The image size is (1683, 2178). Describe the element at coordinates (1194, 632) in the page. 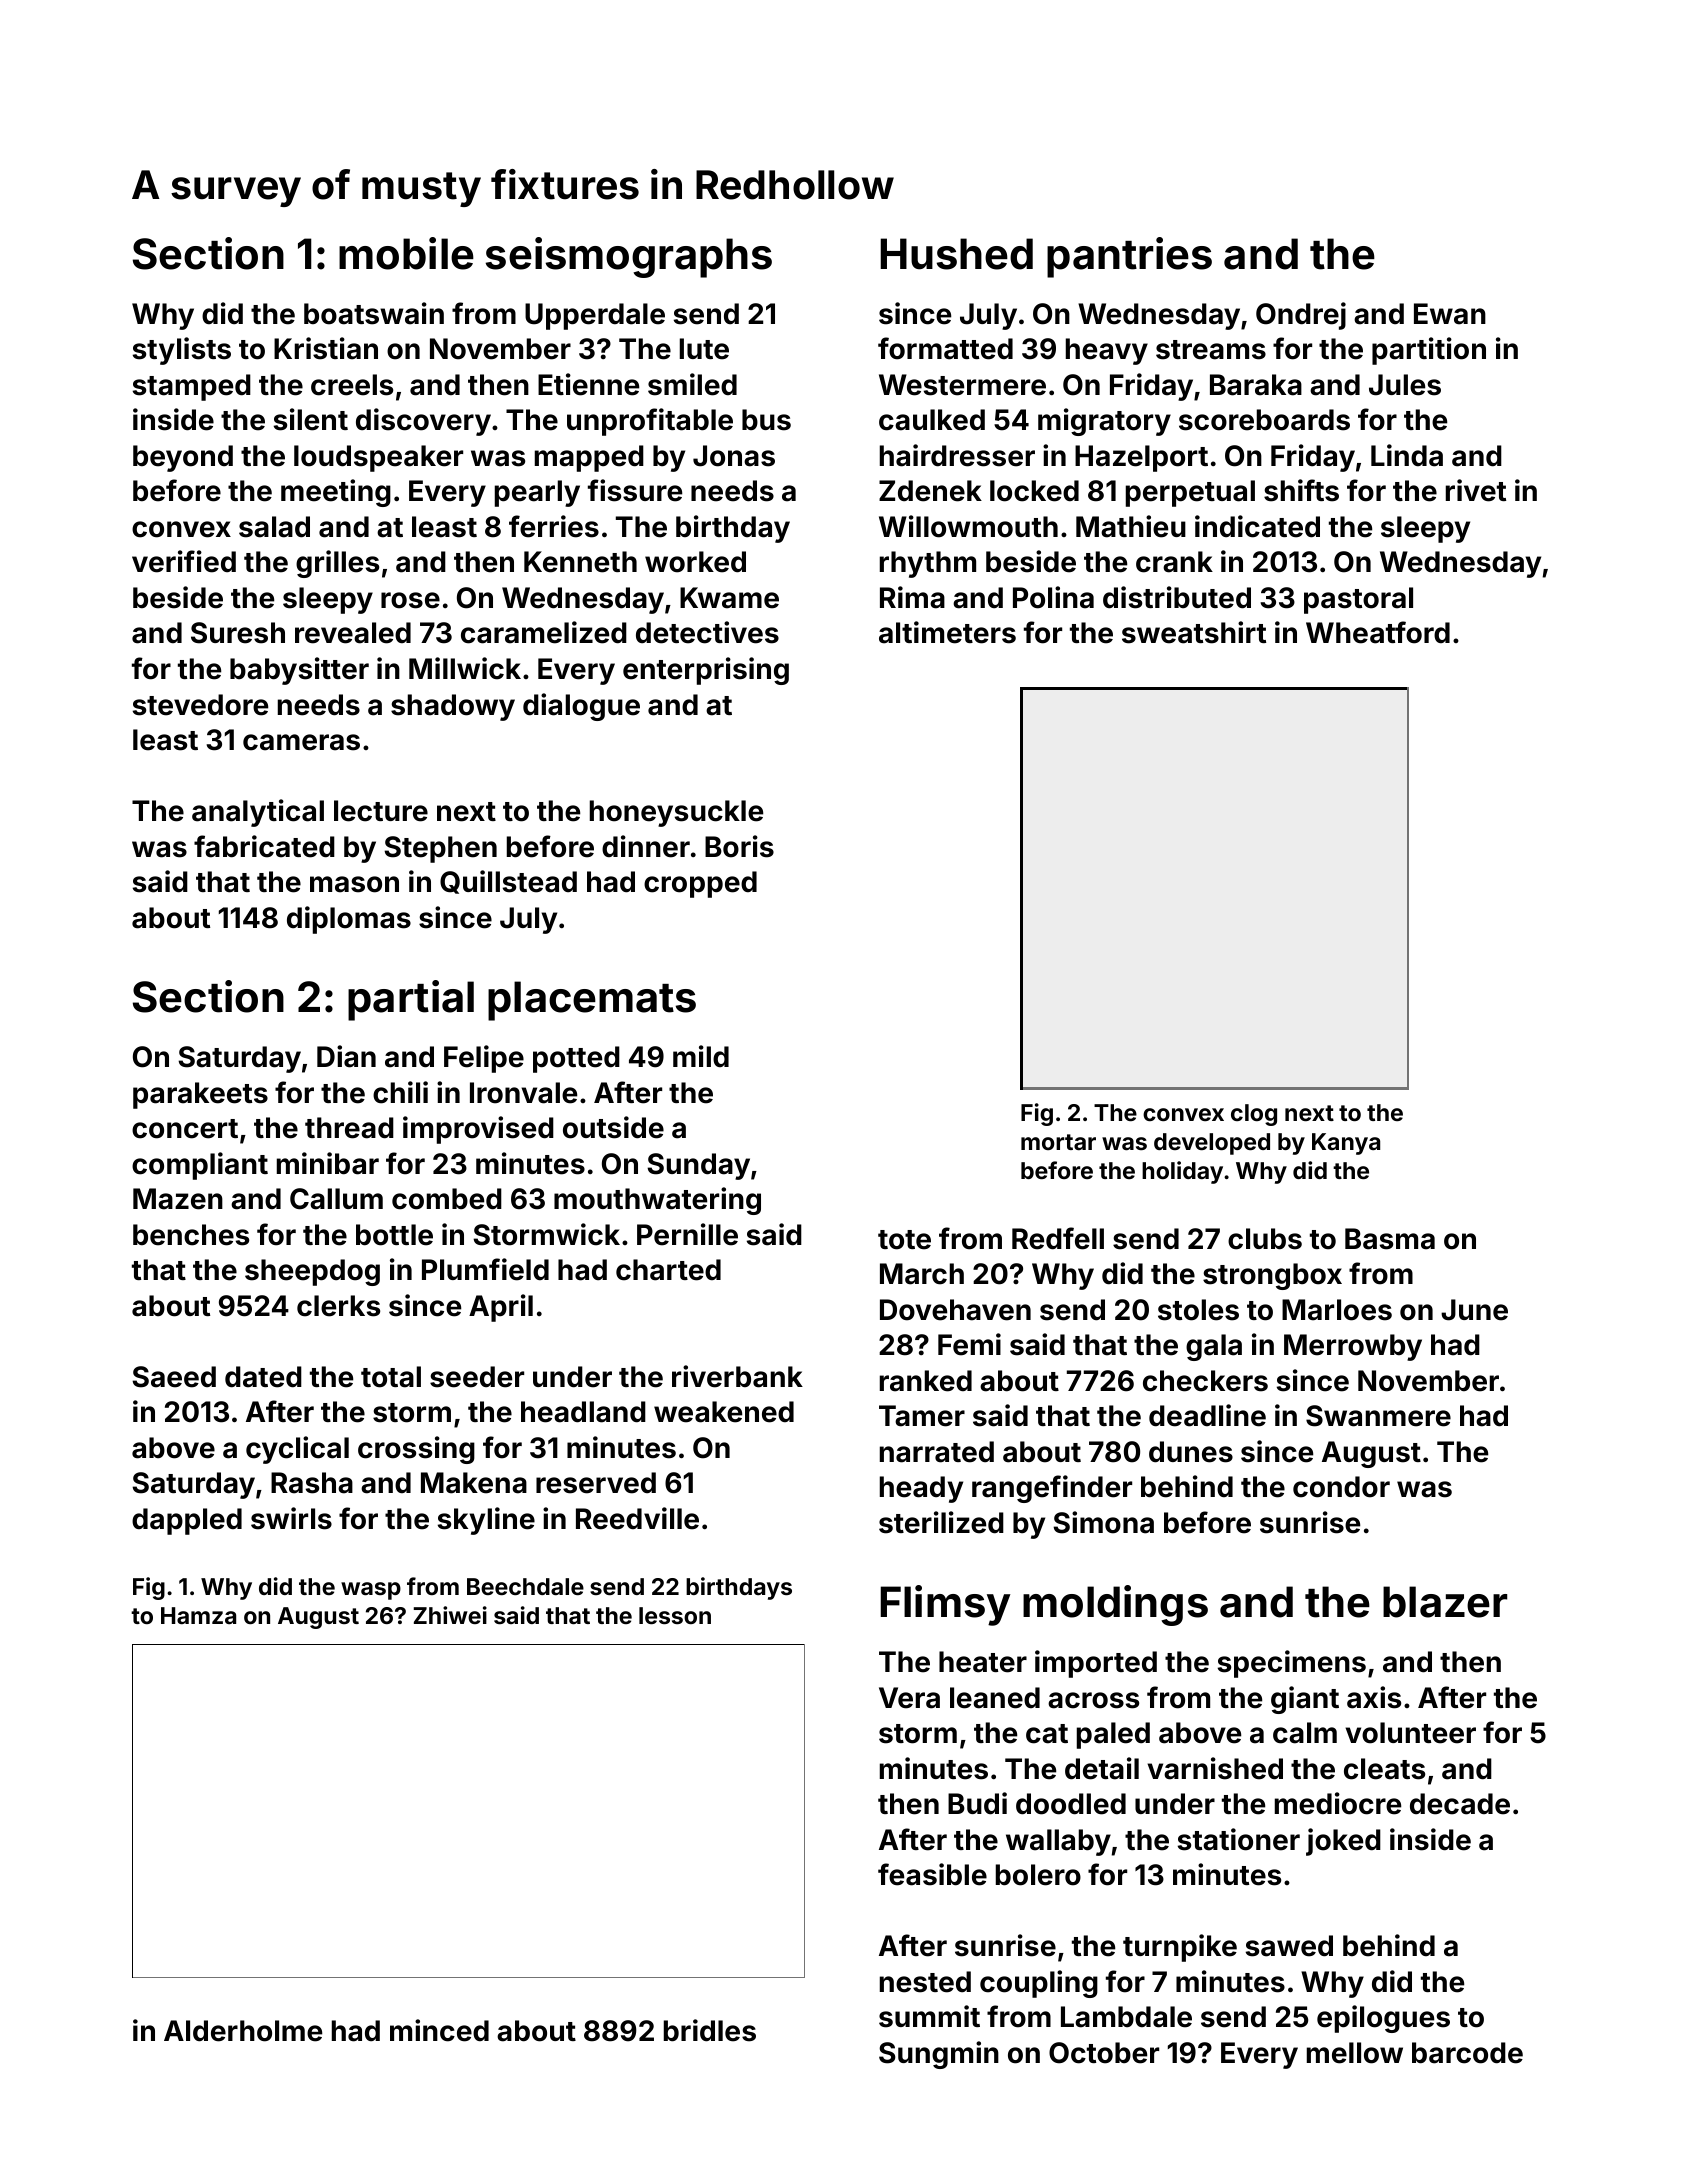

I see `sweatshirt` at that location.
